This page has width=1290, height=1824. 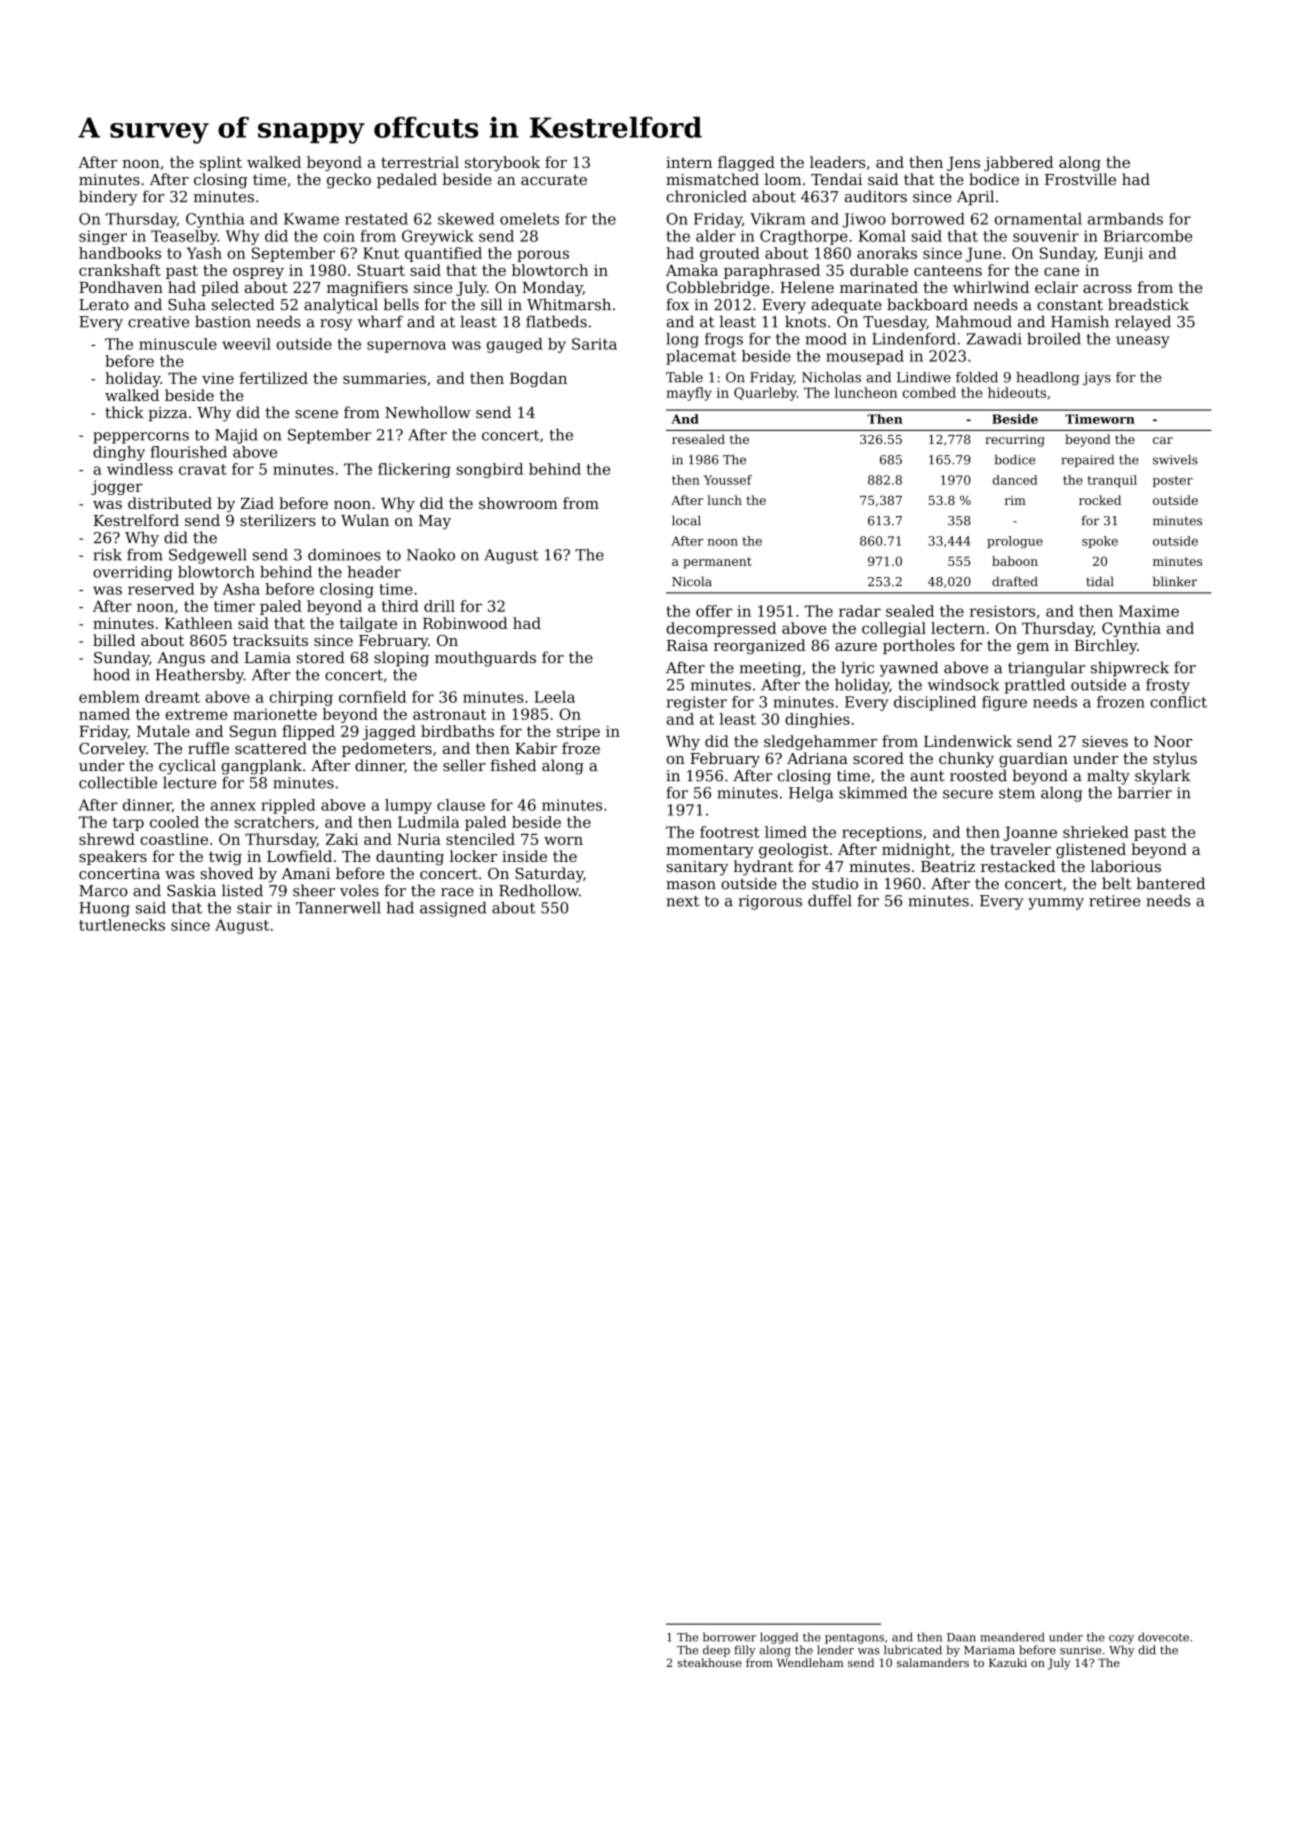 I want to click on duffel, so click(x=830, y=900).
